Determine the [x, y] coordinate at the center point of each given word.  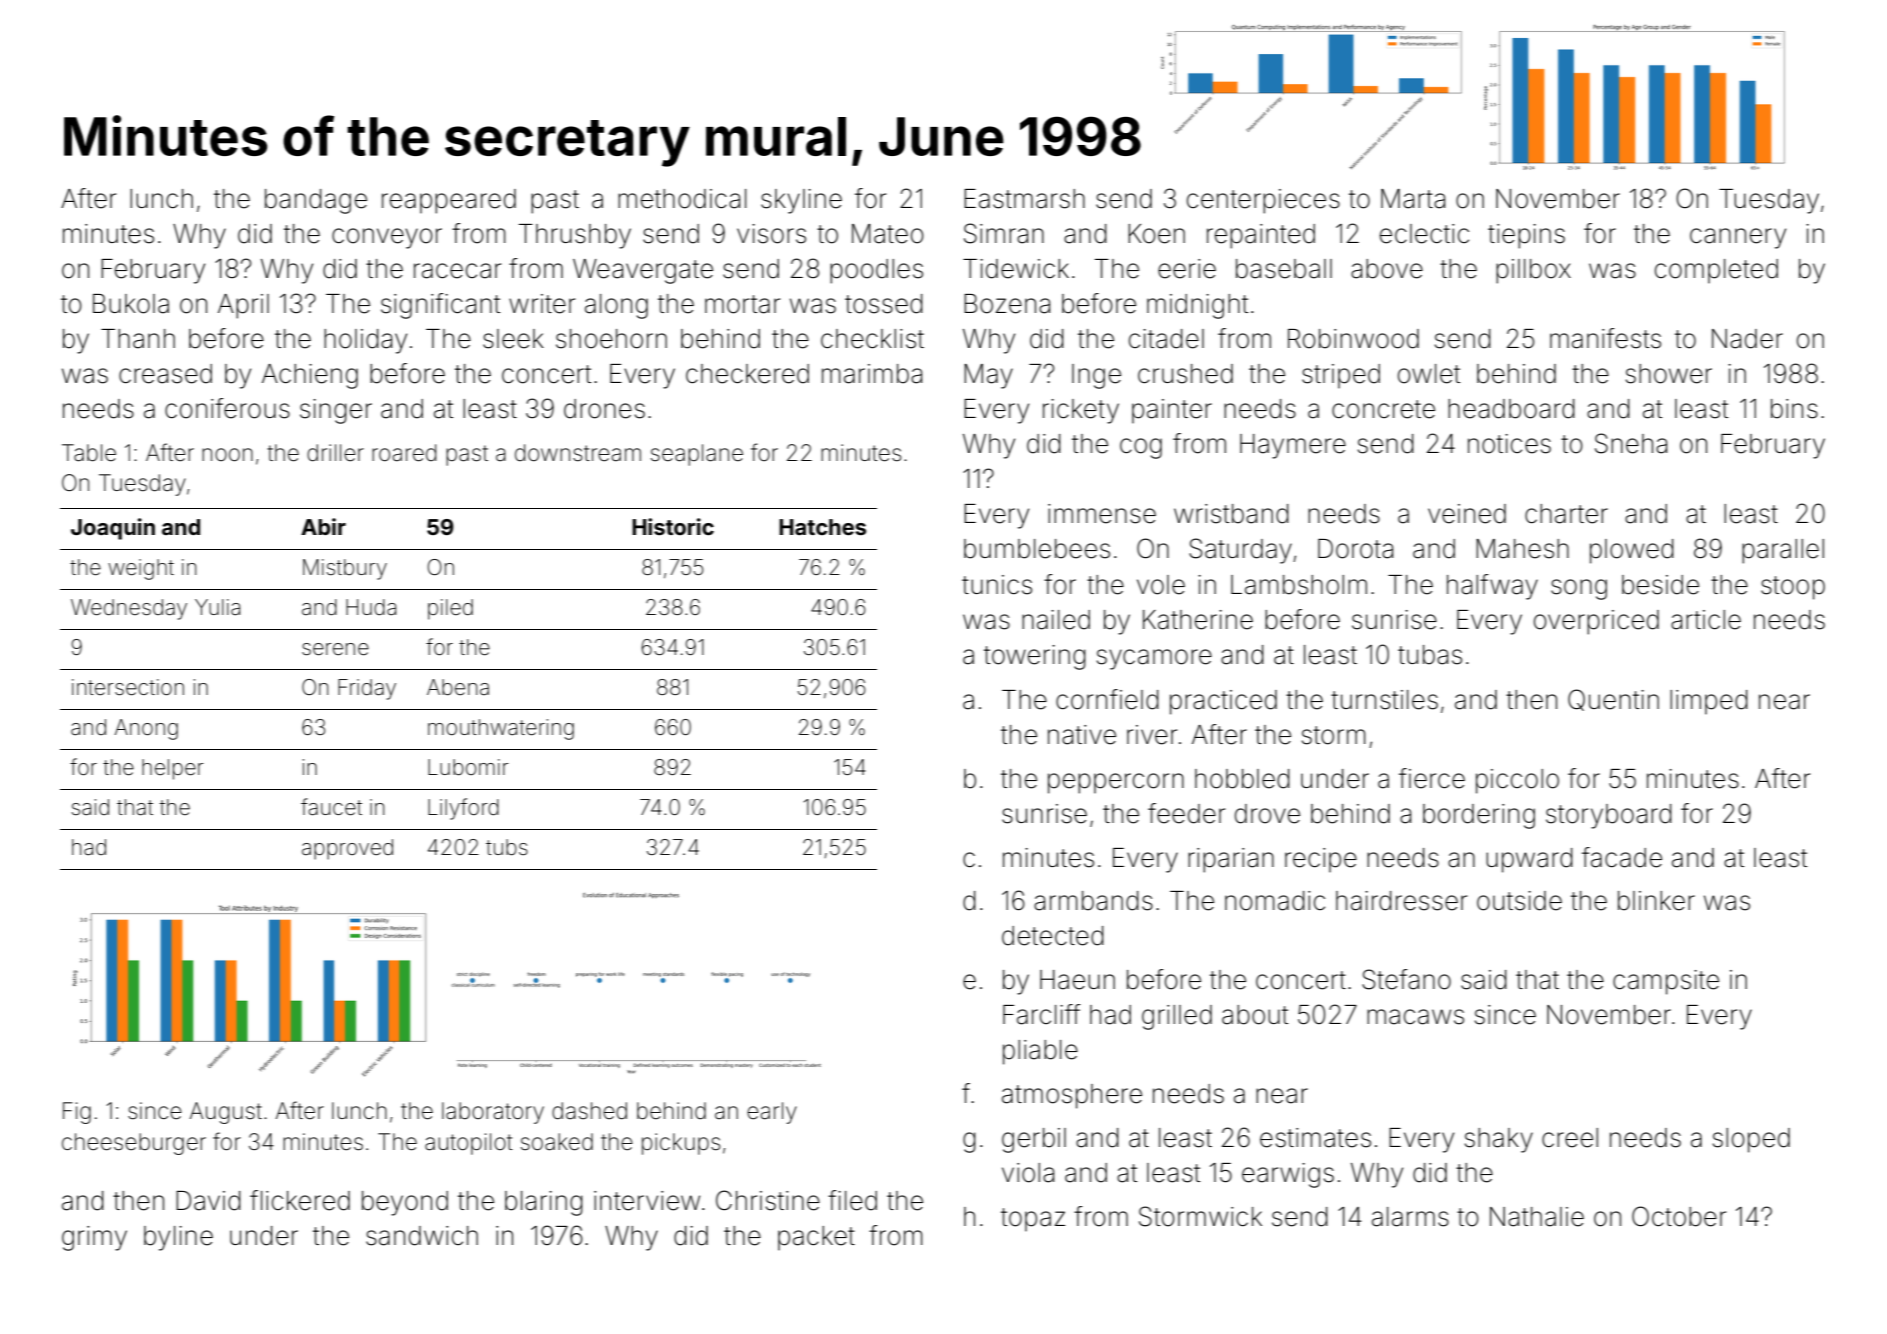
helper [173, 769]
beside [1660, 585]
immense [1102, 514]
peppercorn [1116, 783]
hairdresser [1401, 901]
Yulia [217, 607]
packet [816, 1238]
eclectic [1424, 234]
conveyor [387, 238]
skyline [801, 201]
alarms [1410, 1217]
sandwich [422, 1236]
